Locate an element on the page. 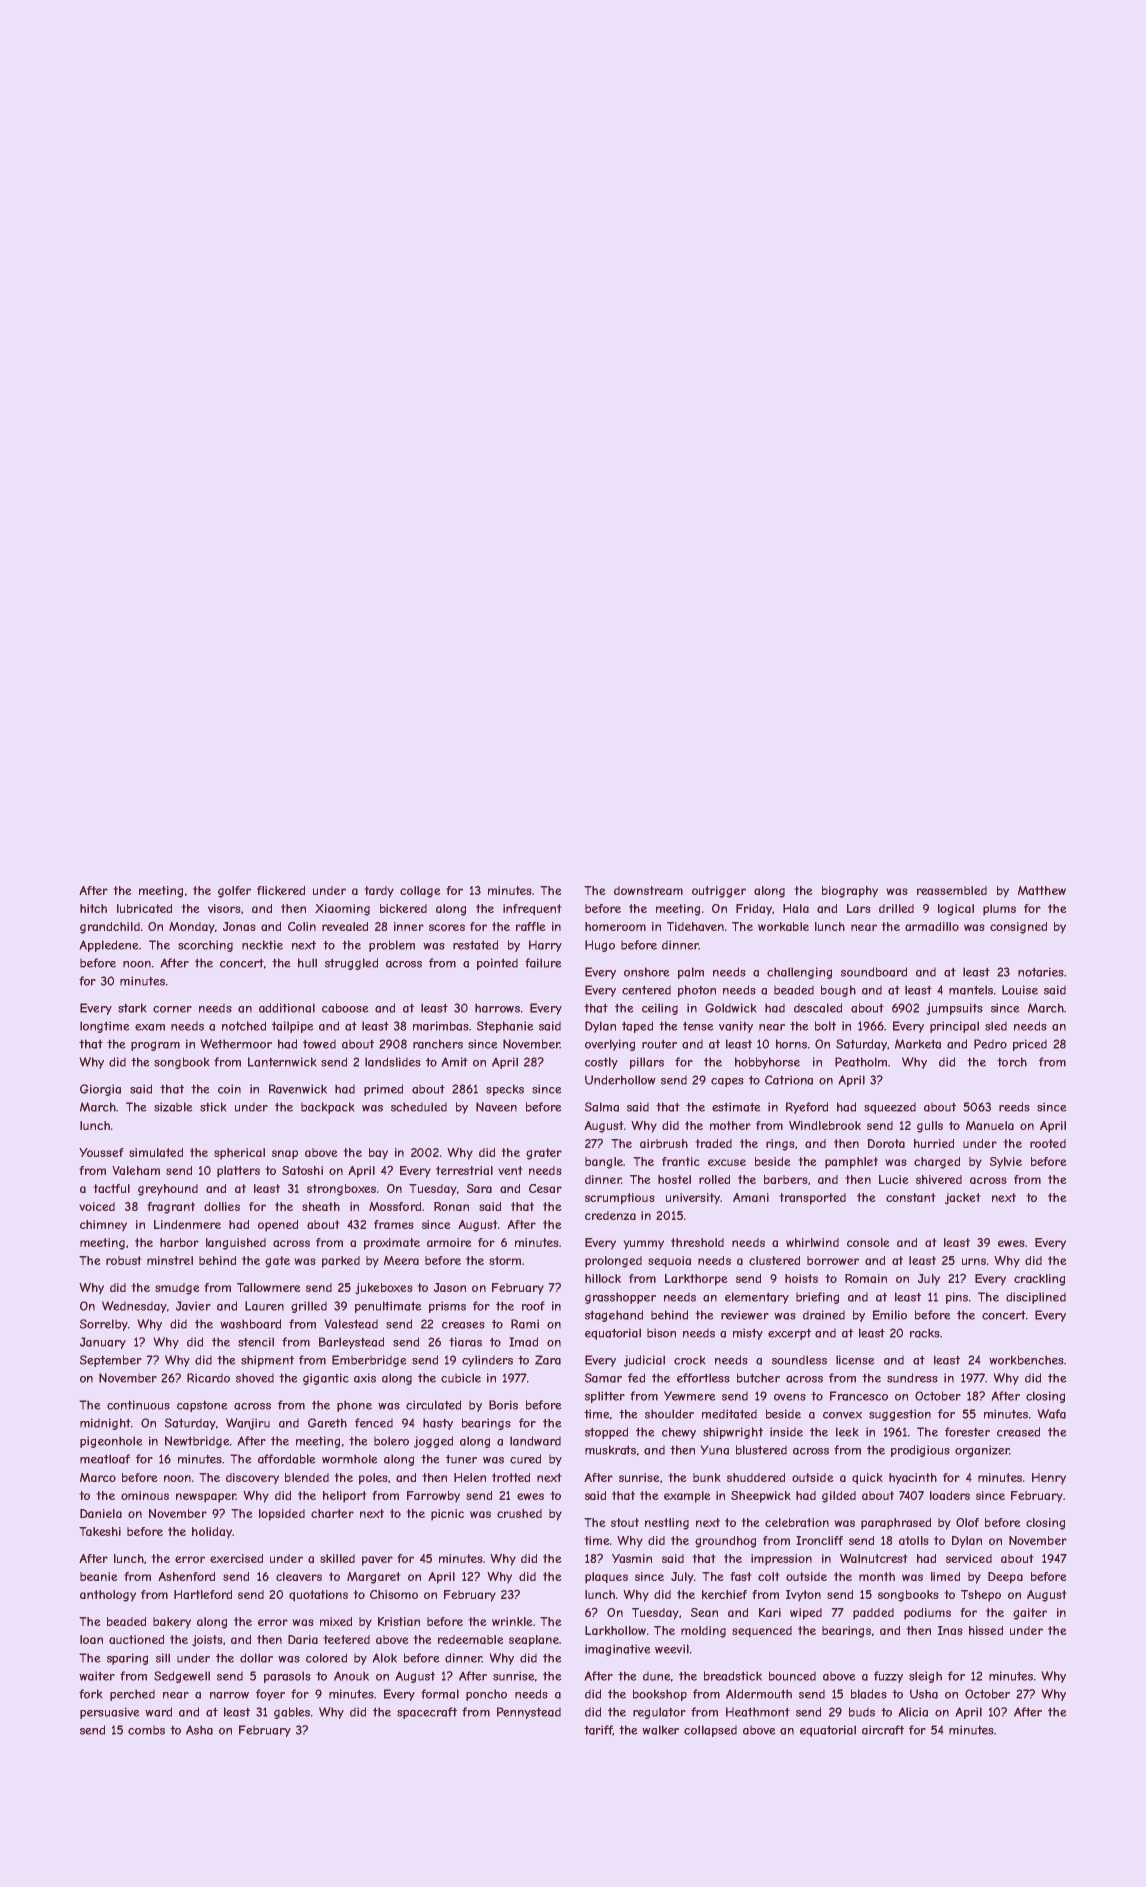  aircraft is located at coordinates (883, 1730).
